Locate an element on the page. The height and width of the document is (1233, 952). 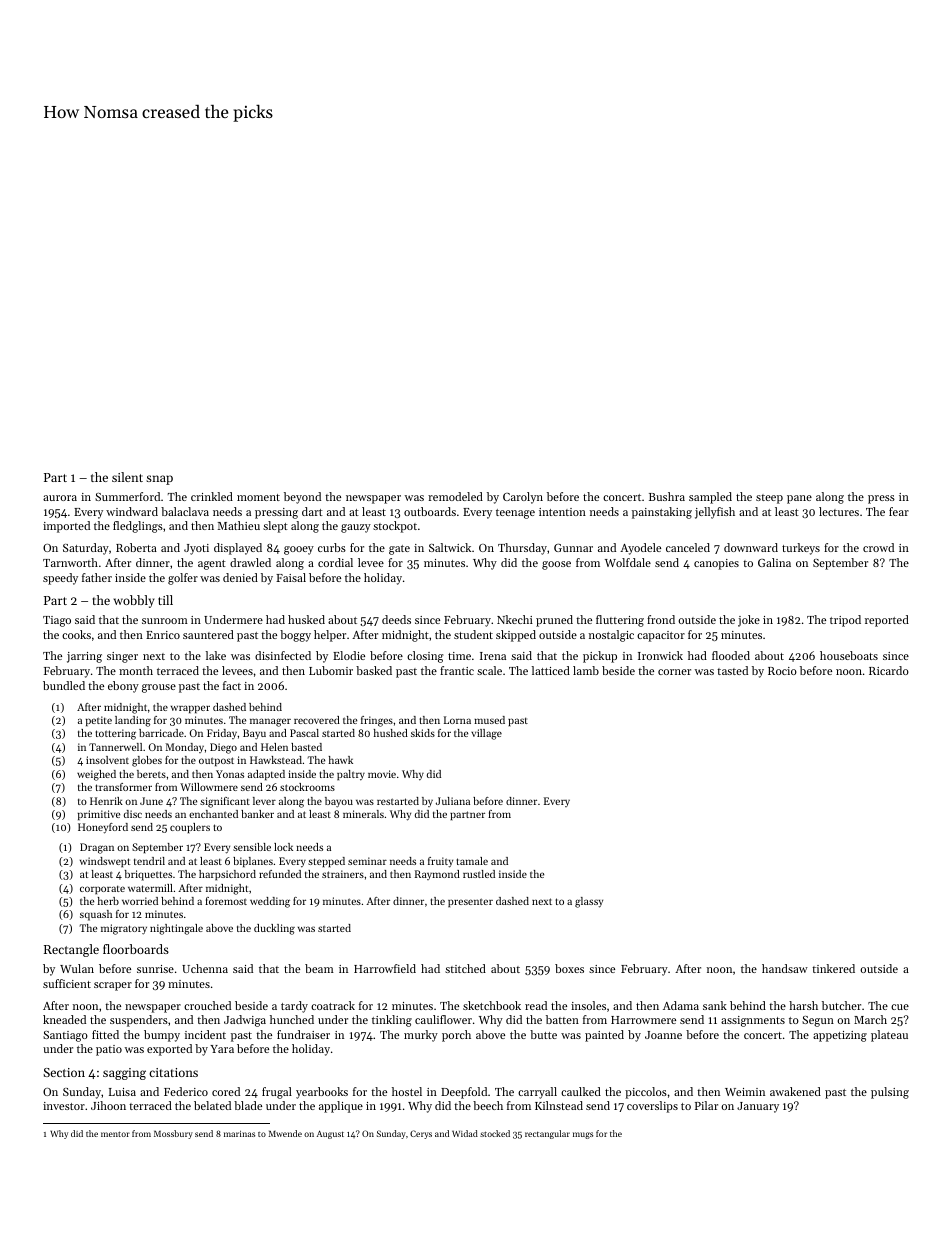
golfer is located at coordinates (183, 579).
